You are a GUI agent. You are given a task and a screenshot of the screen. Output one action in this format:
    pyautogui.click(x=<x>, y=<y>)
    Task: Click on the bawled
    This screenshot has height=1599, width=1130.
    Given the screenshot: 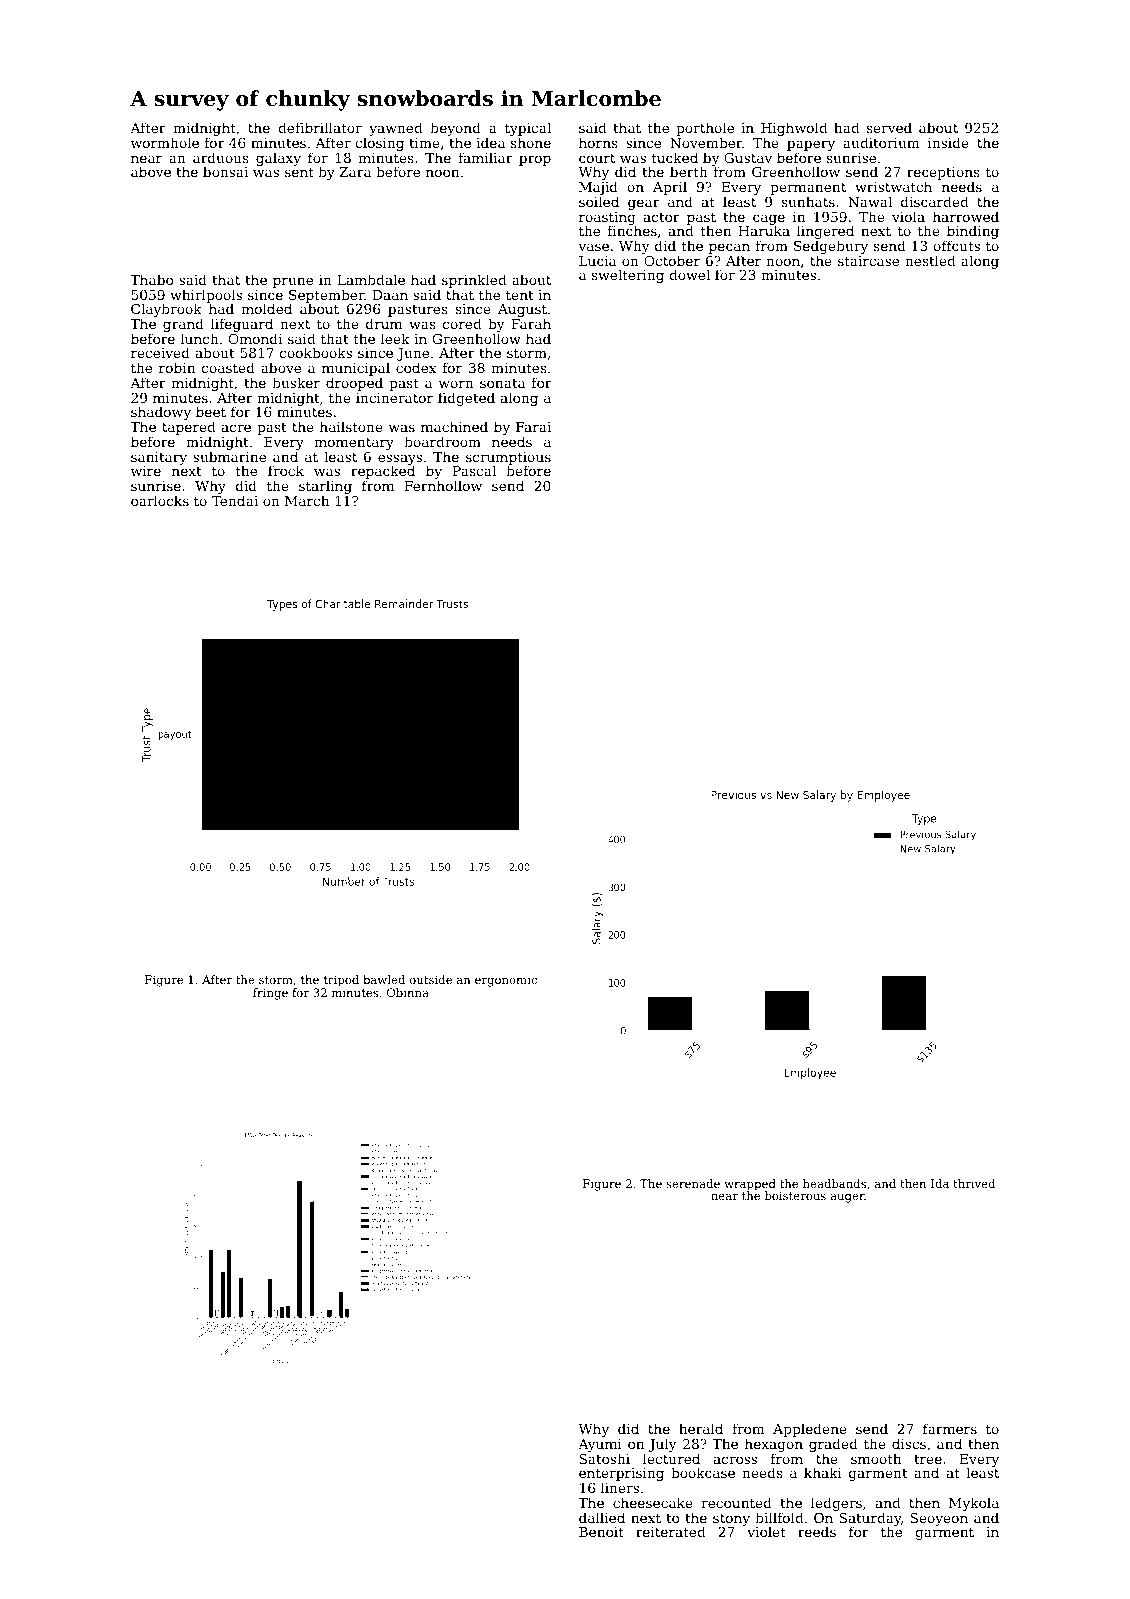 What is the action you would take?
    pyautogui.click(x=384, y=979)
